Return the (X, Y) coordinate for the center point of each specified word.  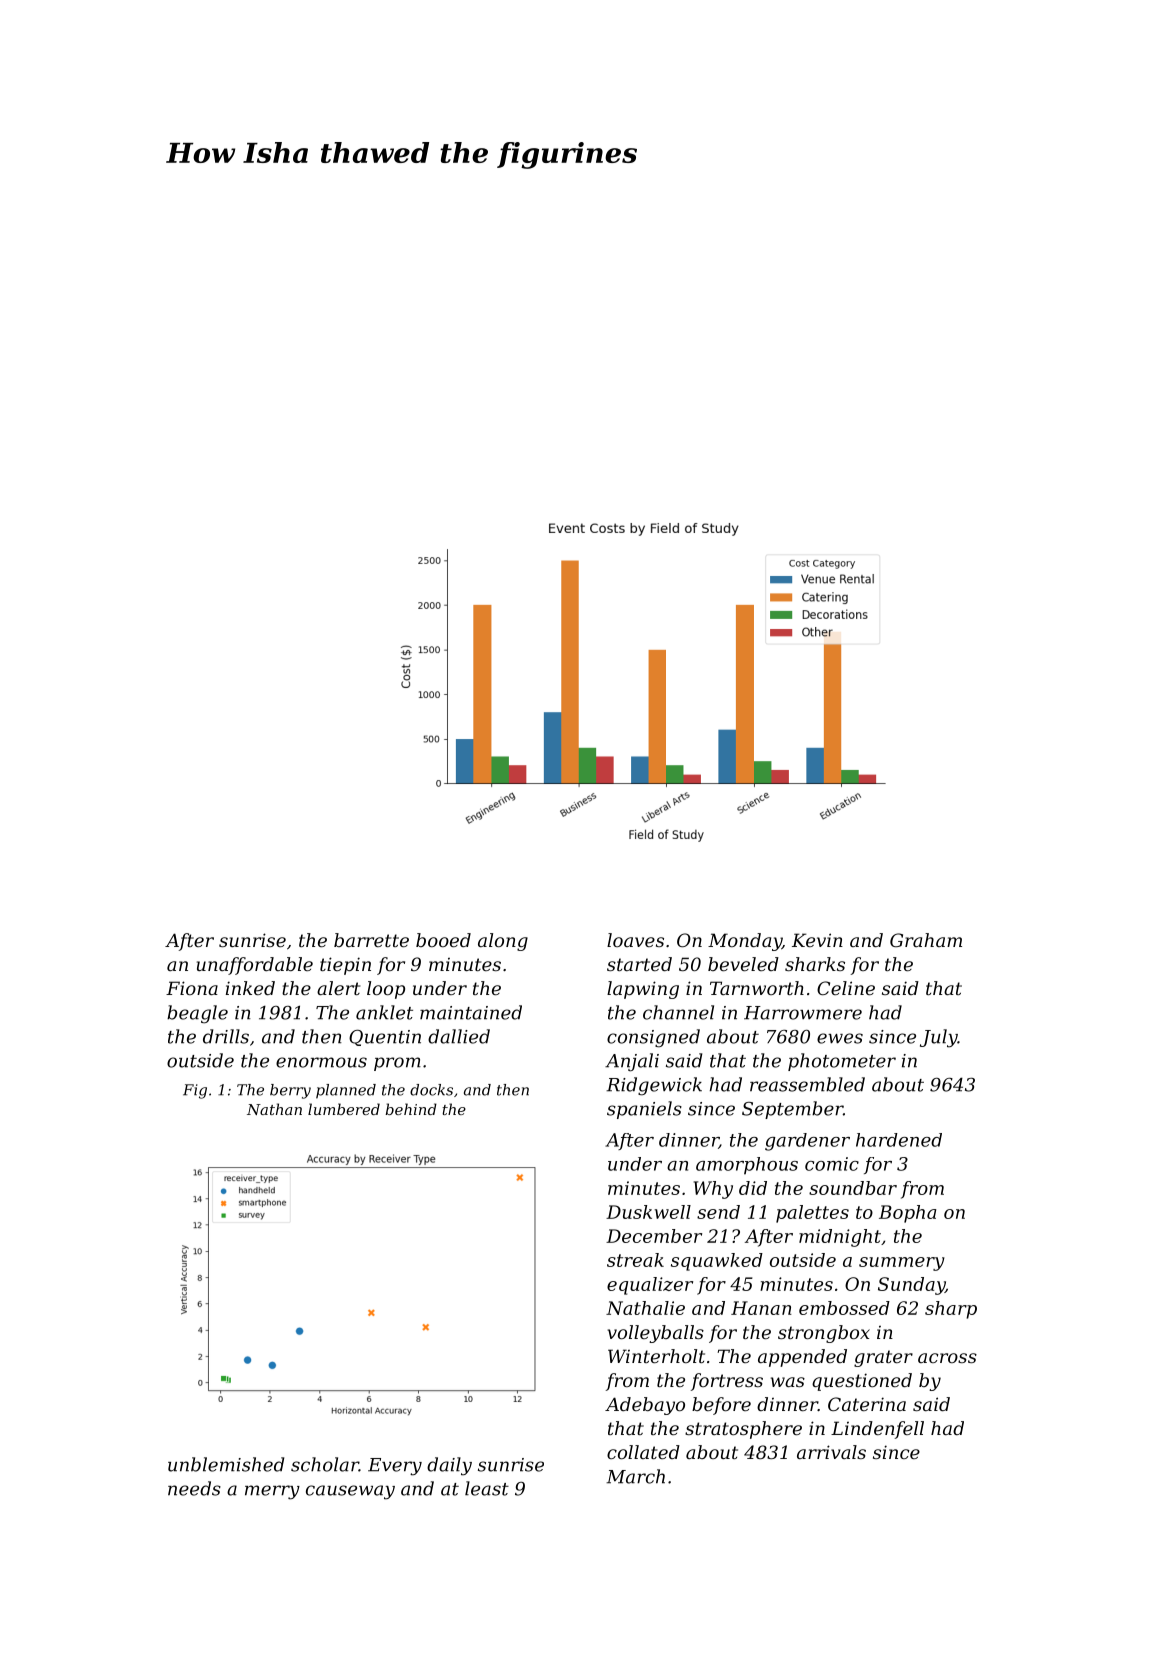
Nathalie (645, 1308)
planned (346, 1091)
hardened (899, 1140)
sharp (951, 1310)
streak (635, 1260)
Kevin (817, 940)
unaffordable (255, 966)
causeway (350, 1492)
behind (411, 1109)
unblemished (226, 1464)
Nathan (274, 1109)
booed (443, 940)
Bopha (907, 1214)
